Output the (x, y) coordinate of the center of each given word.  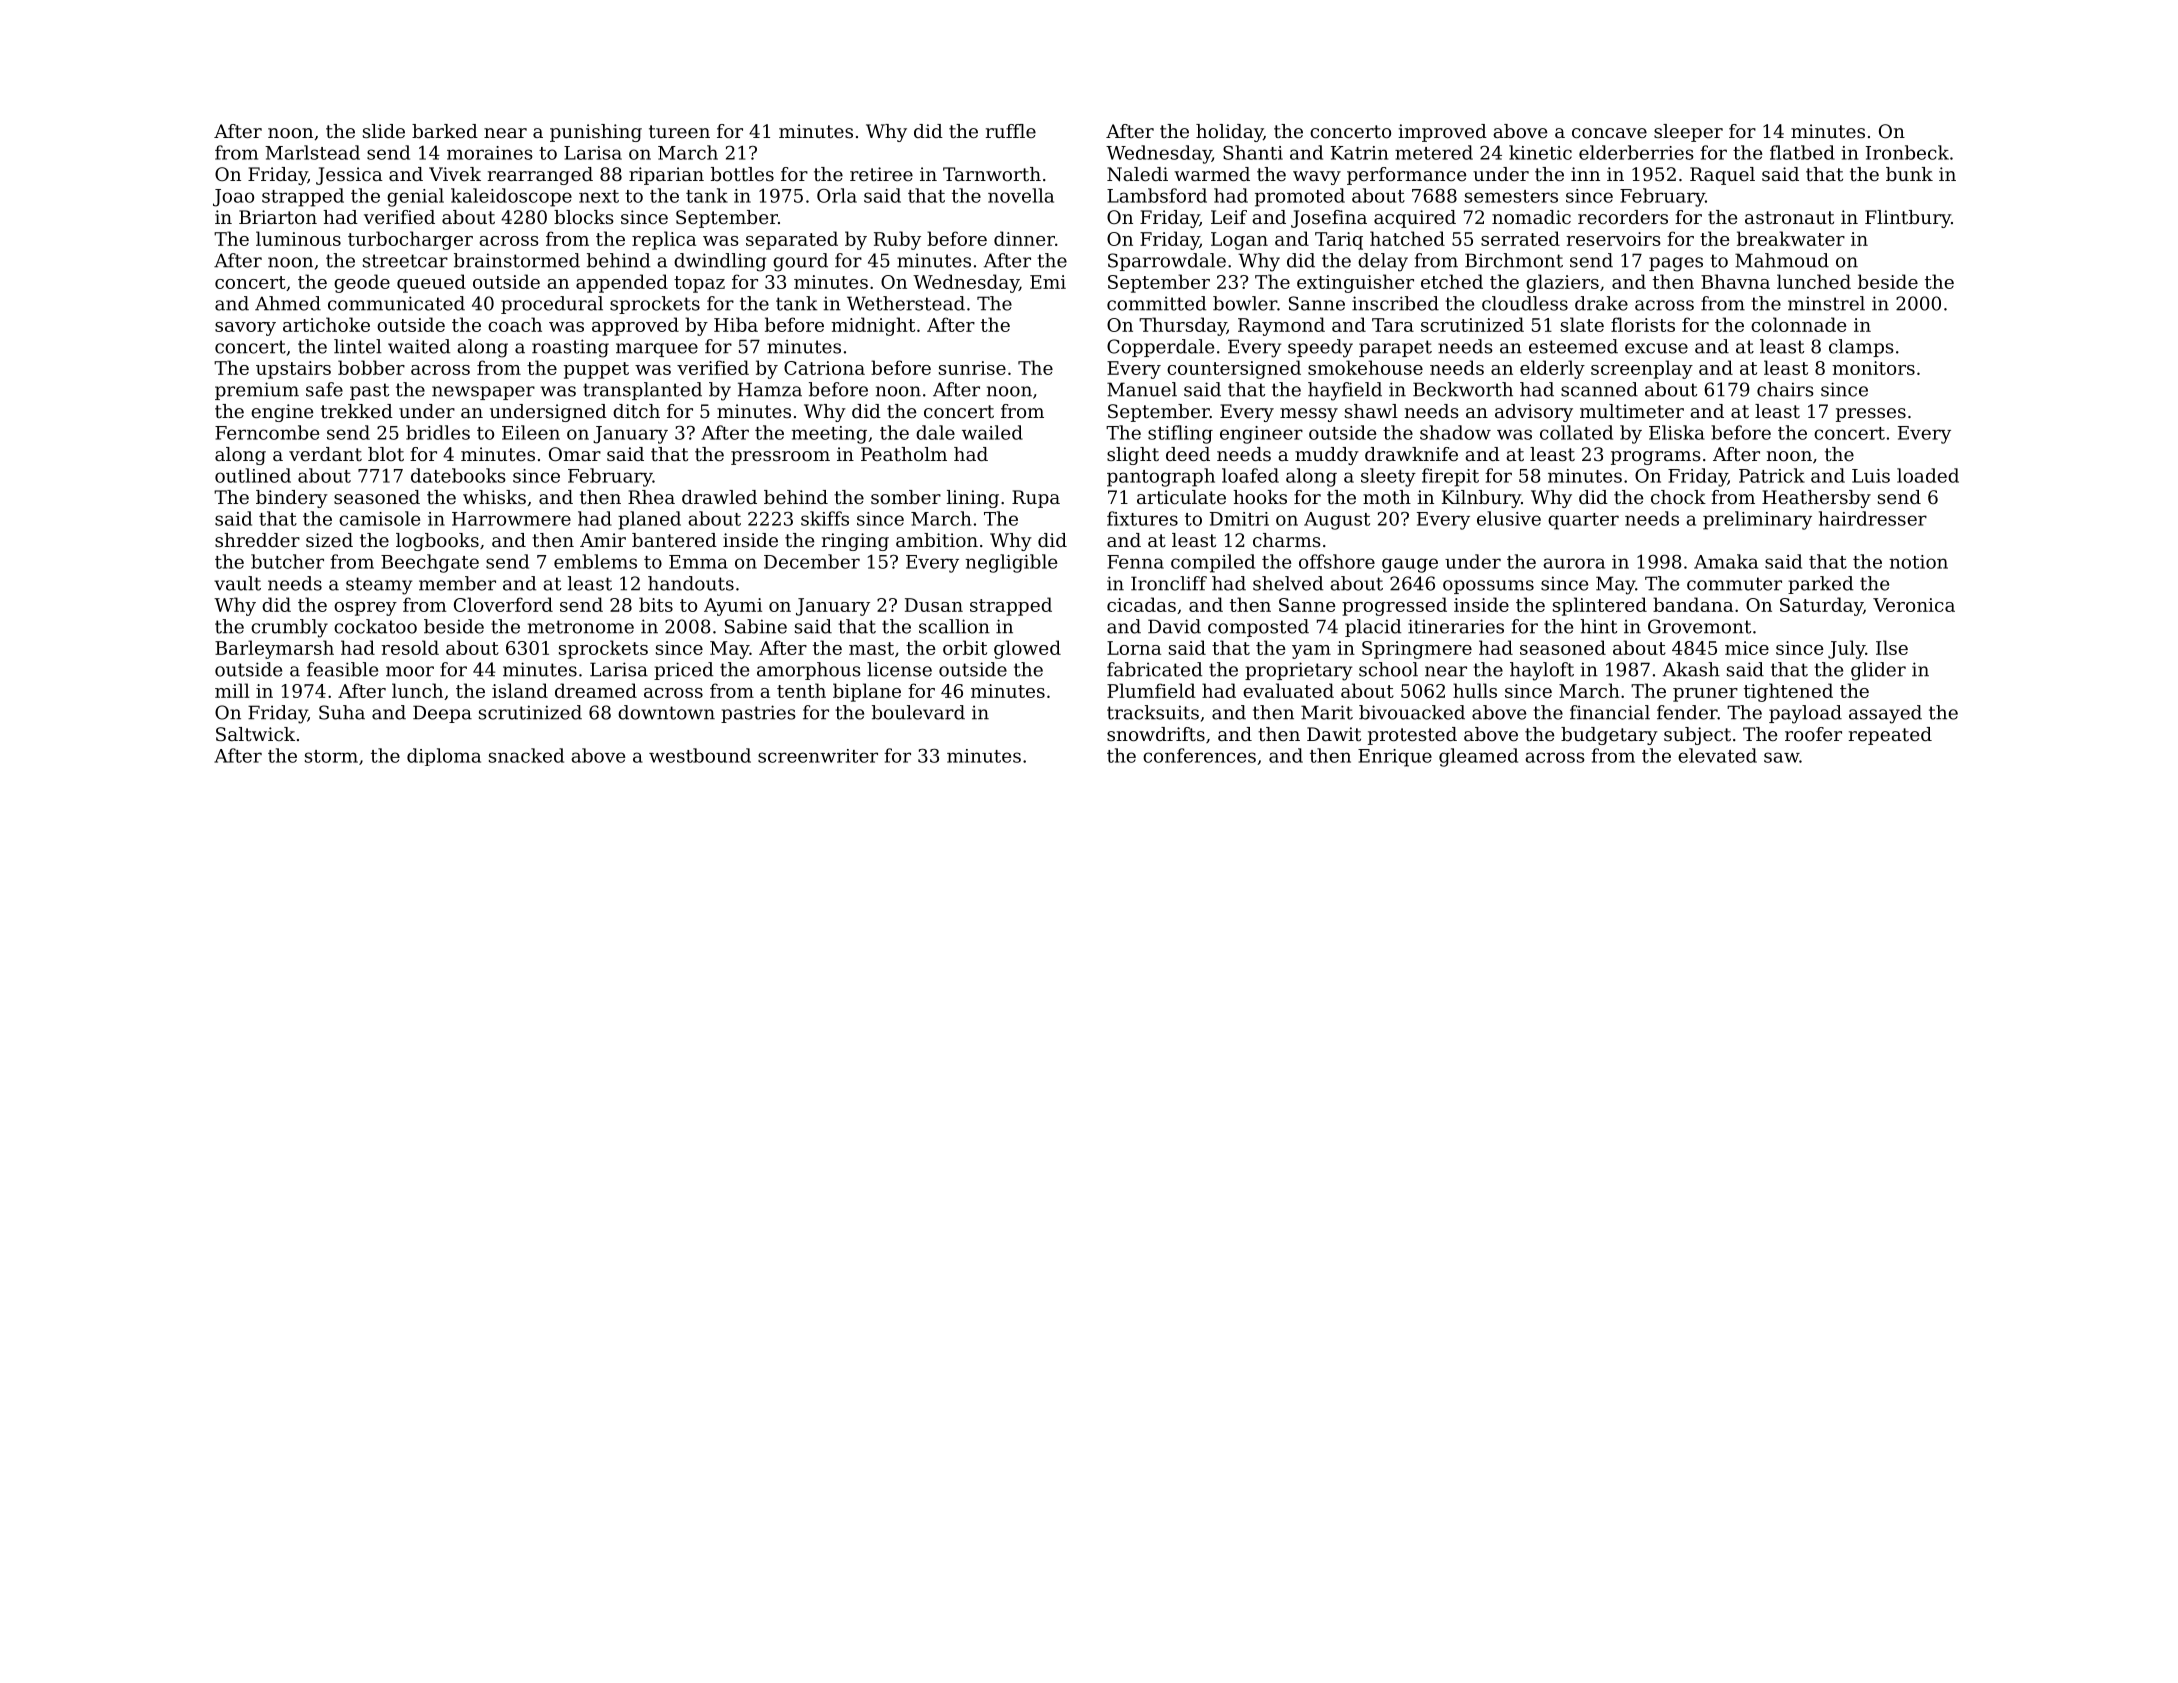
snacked (526, 755)
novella (1021, 195)
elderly (1552, 369)
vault (237, 583)
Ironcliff (1169, 583)
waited (419, 346)
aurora (1574, 563)
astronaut (1789, 217)
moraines (490, 153)
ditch (636, 411)
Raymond (1281, 326)
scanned (1599, 389)
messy (1309, 415)
